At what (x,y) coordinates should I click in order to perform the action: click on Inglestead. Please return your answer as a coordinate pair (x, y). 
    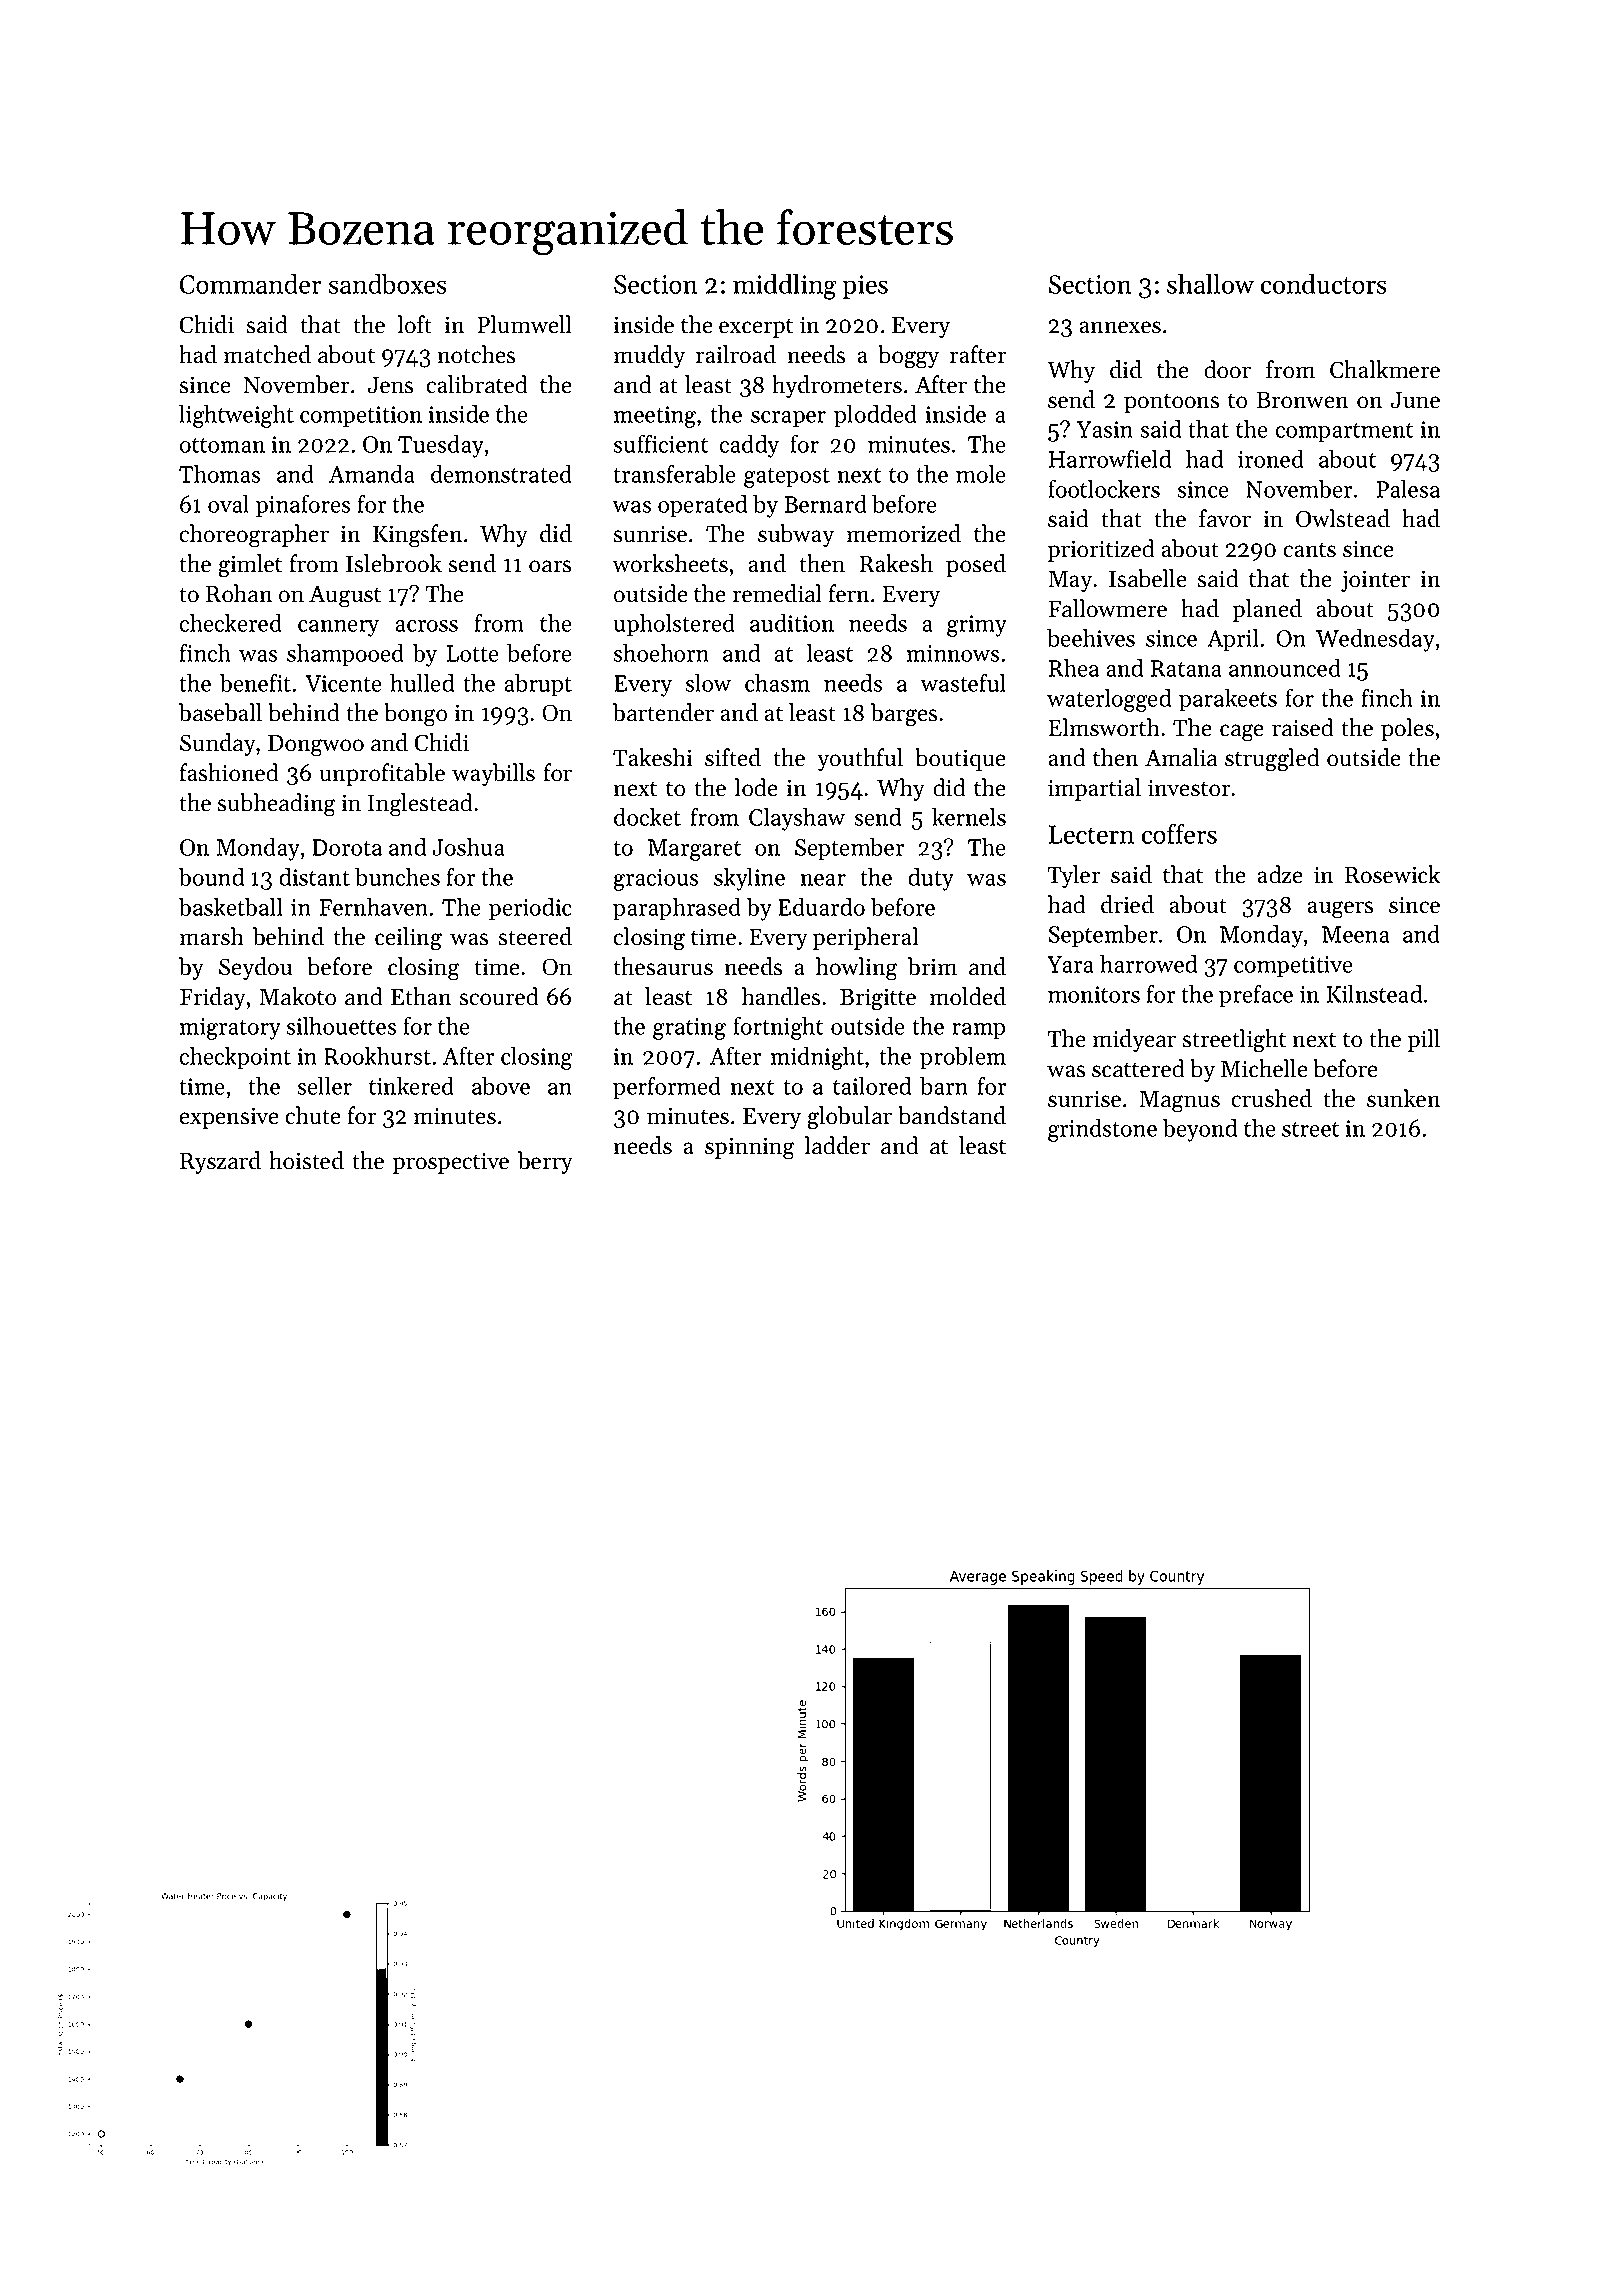
    Looking at the image, I should click on (420, 805).
